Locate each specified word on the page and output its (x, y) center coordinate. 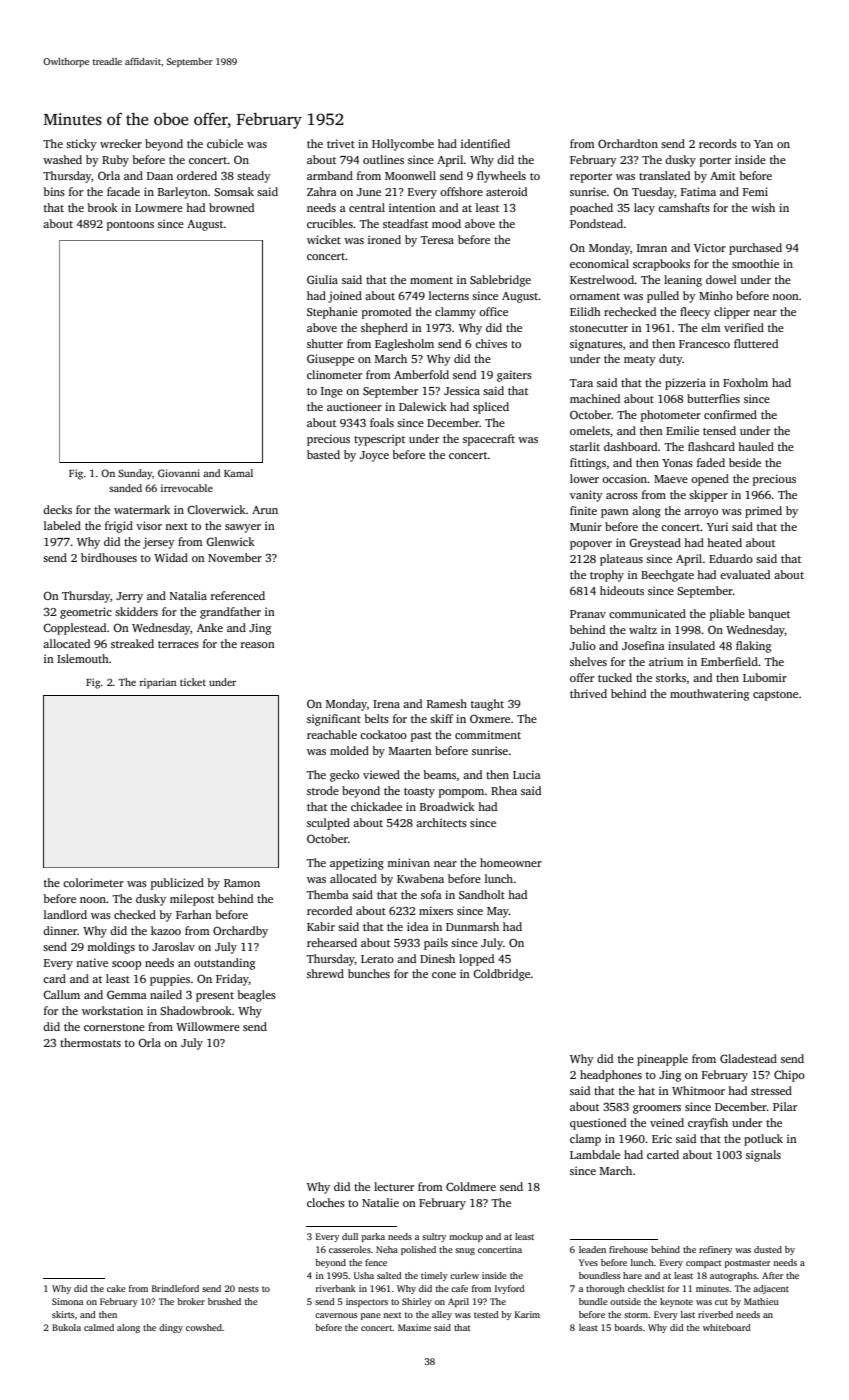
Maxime (414, 1327)
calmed (99, 1327)
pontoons (130, 226)
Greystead (655, 544)
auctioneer (354, 406)
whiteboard (727, 1327)
